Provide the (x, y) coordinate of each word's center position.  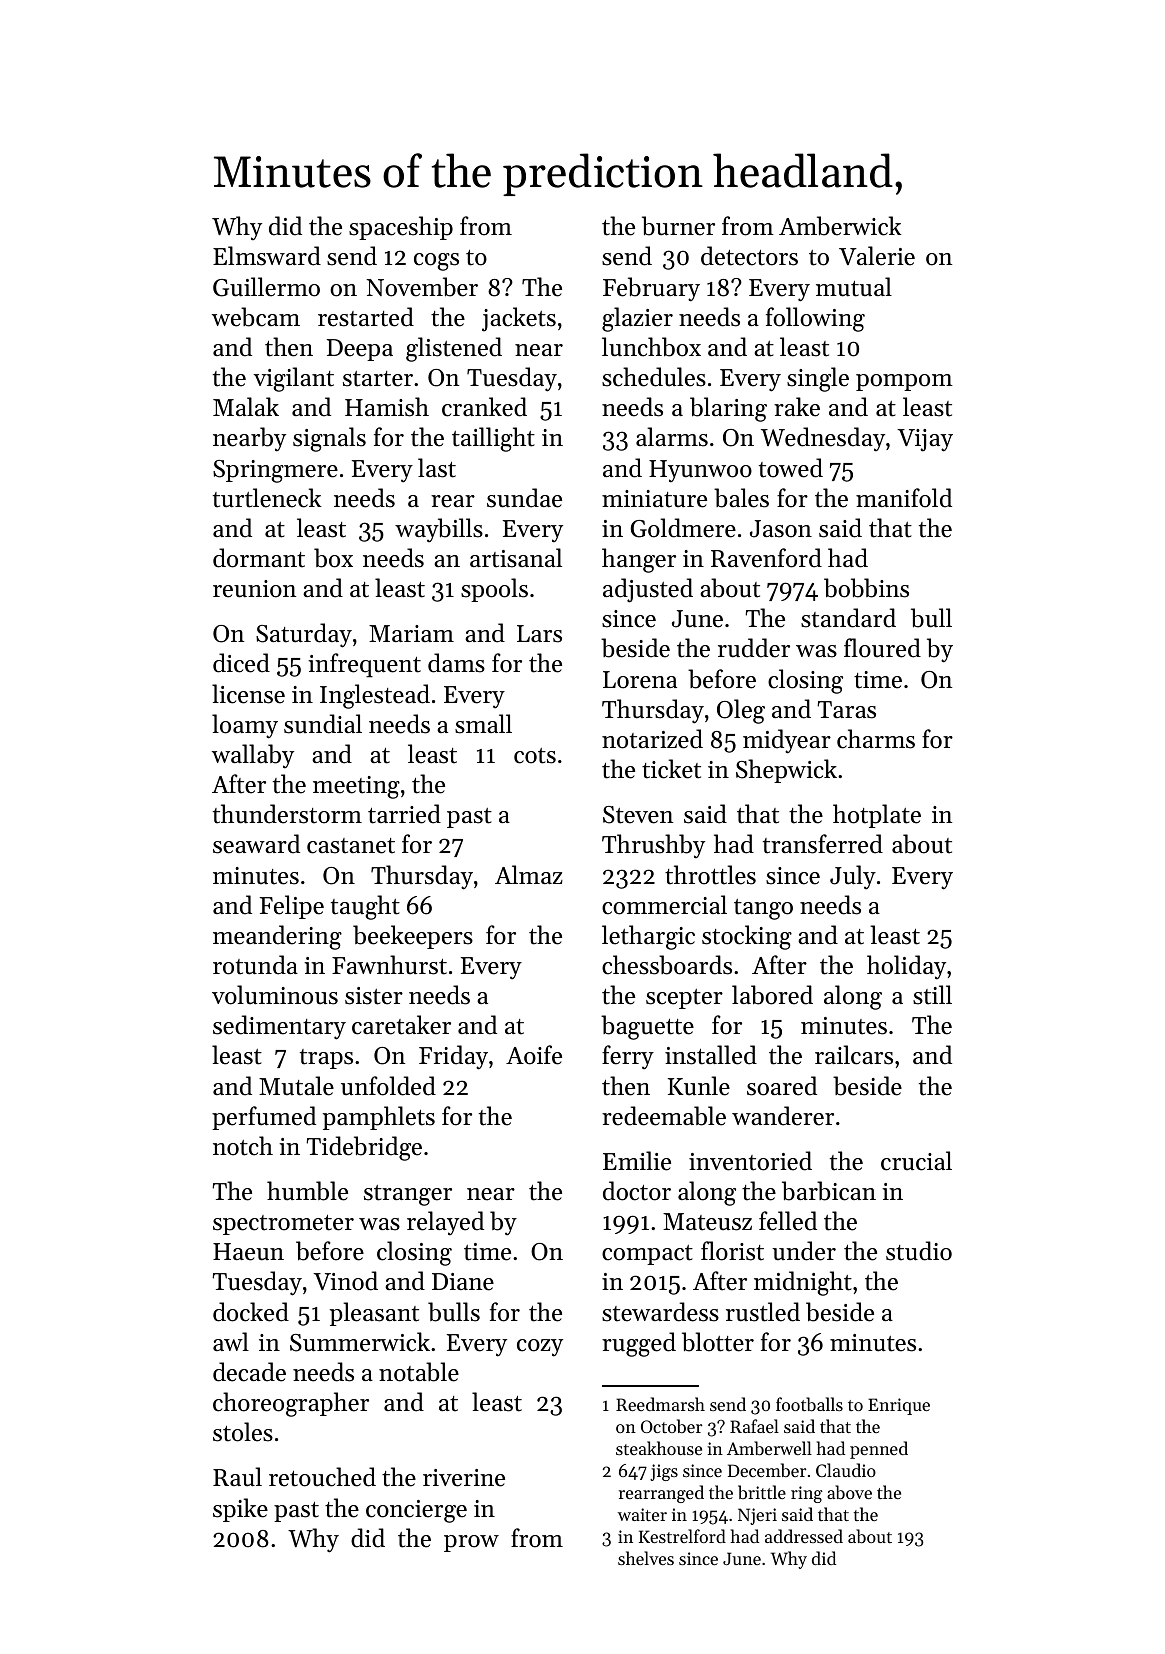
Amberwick (840, 226)
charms (876, 739)
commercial (664, 905)
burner (678, 226)
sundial (323, 724)
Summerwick (360, 1342)
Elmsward (267, 256)
